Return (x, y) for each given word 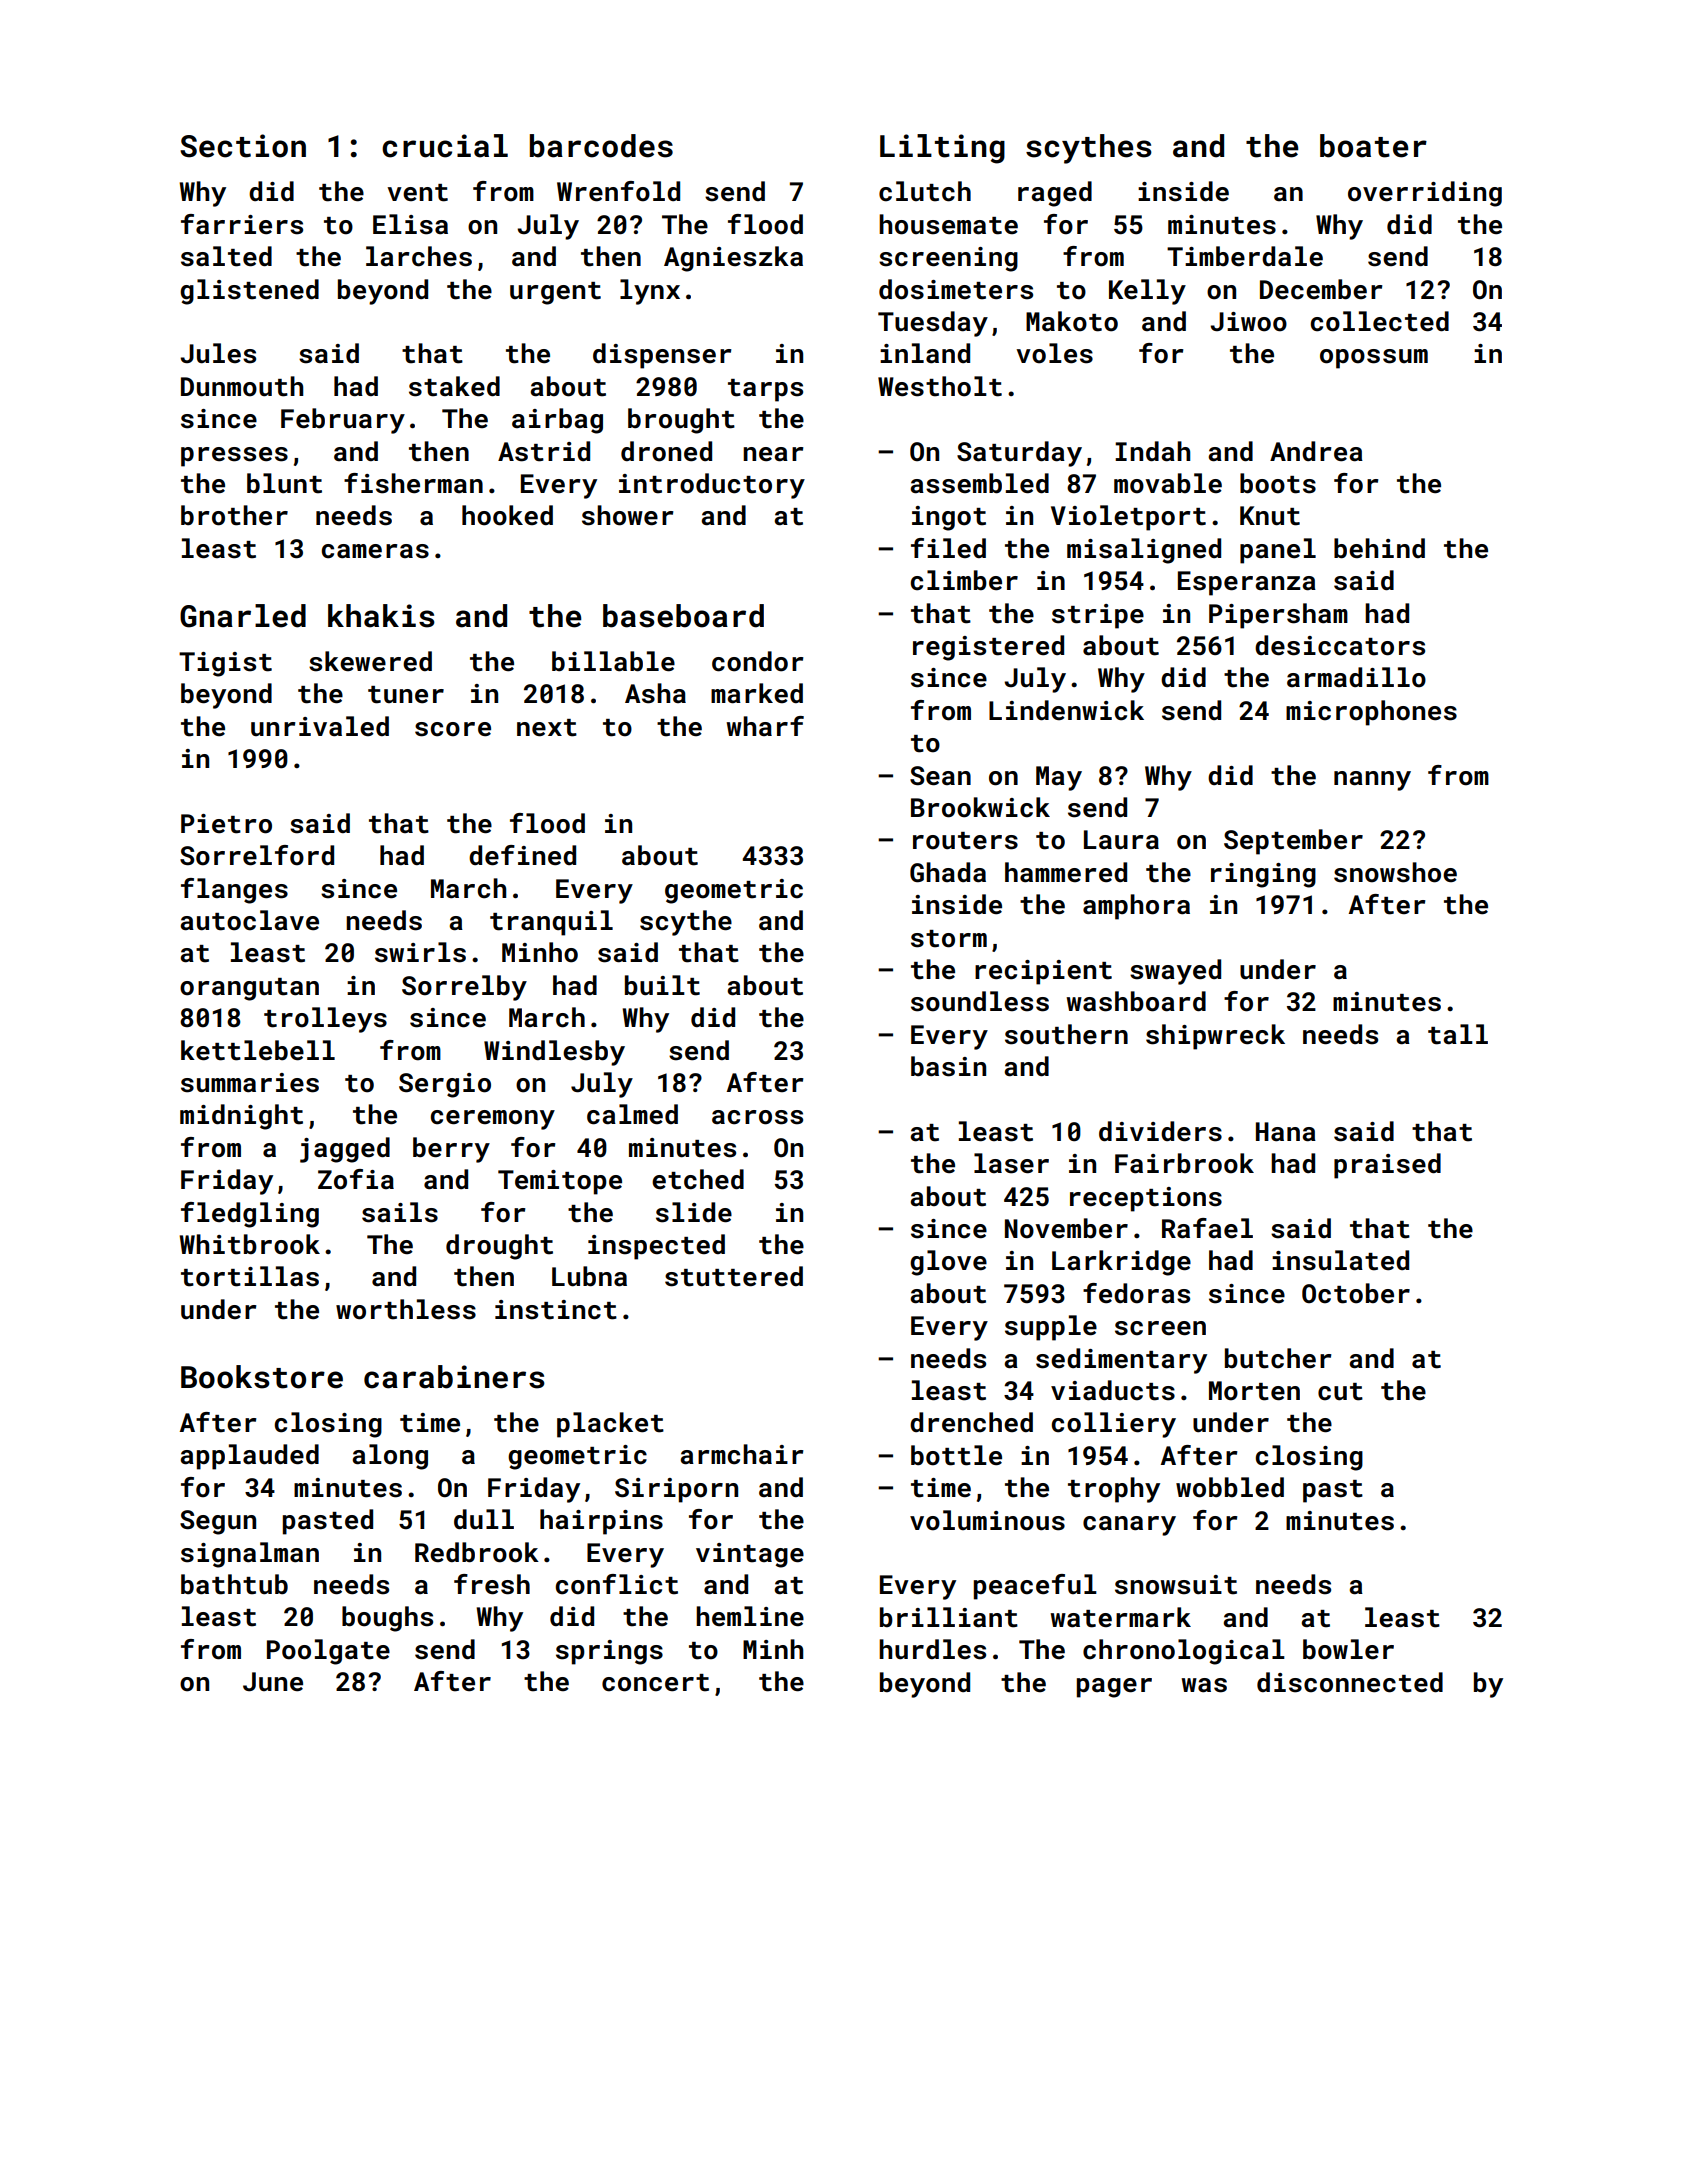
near (773, 454)
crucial (445, 146)
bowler (1348, 1649)
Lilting (942, 149)
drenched (971, 1422)
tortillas (250, 1276)
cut (1340, 1392)
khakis (381, 616)
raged (1055, 194)
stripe (1098, 616)
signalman (250, 1555)
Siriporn (676, 1490)
